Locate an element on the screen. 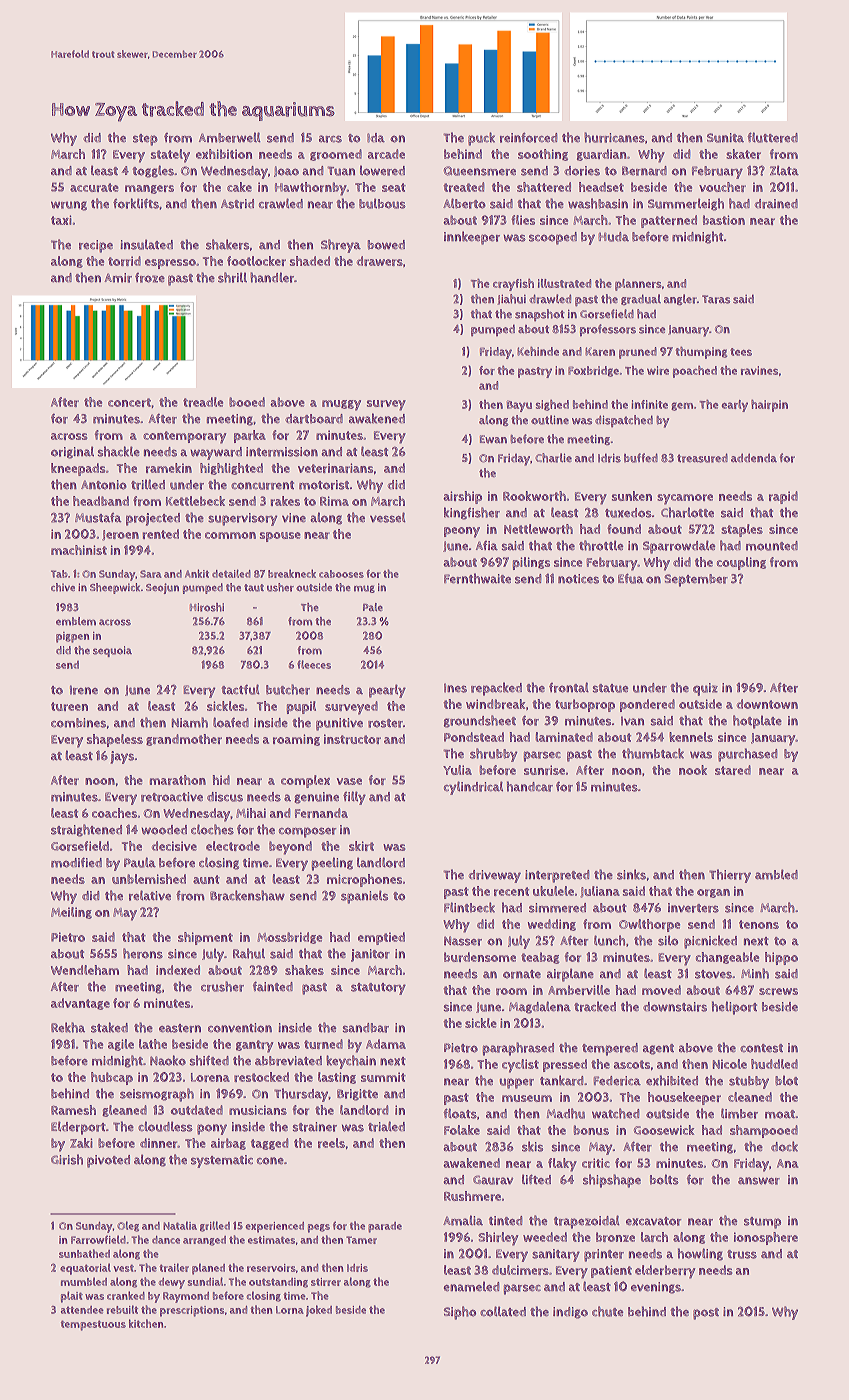 Image resolution: width=849 pixels, height=1400 pixels. skirt is located at coordinates (361, 846).
